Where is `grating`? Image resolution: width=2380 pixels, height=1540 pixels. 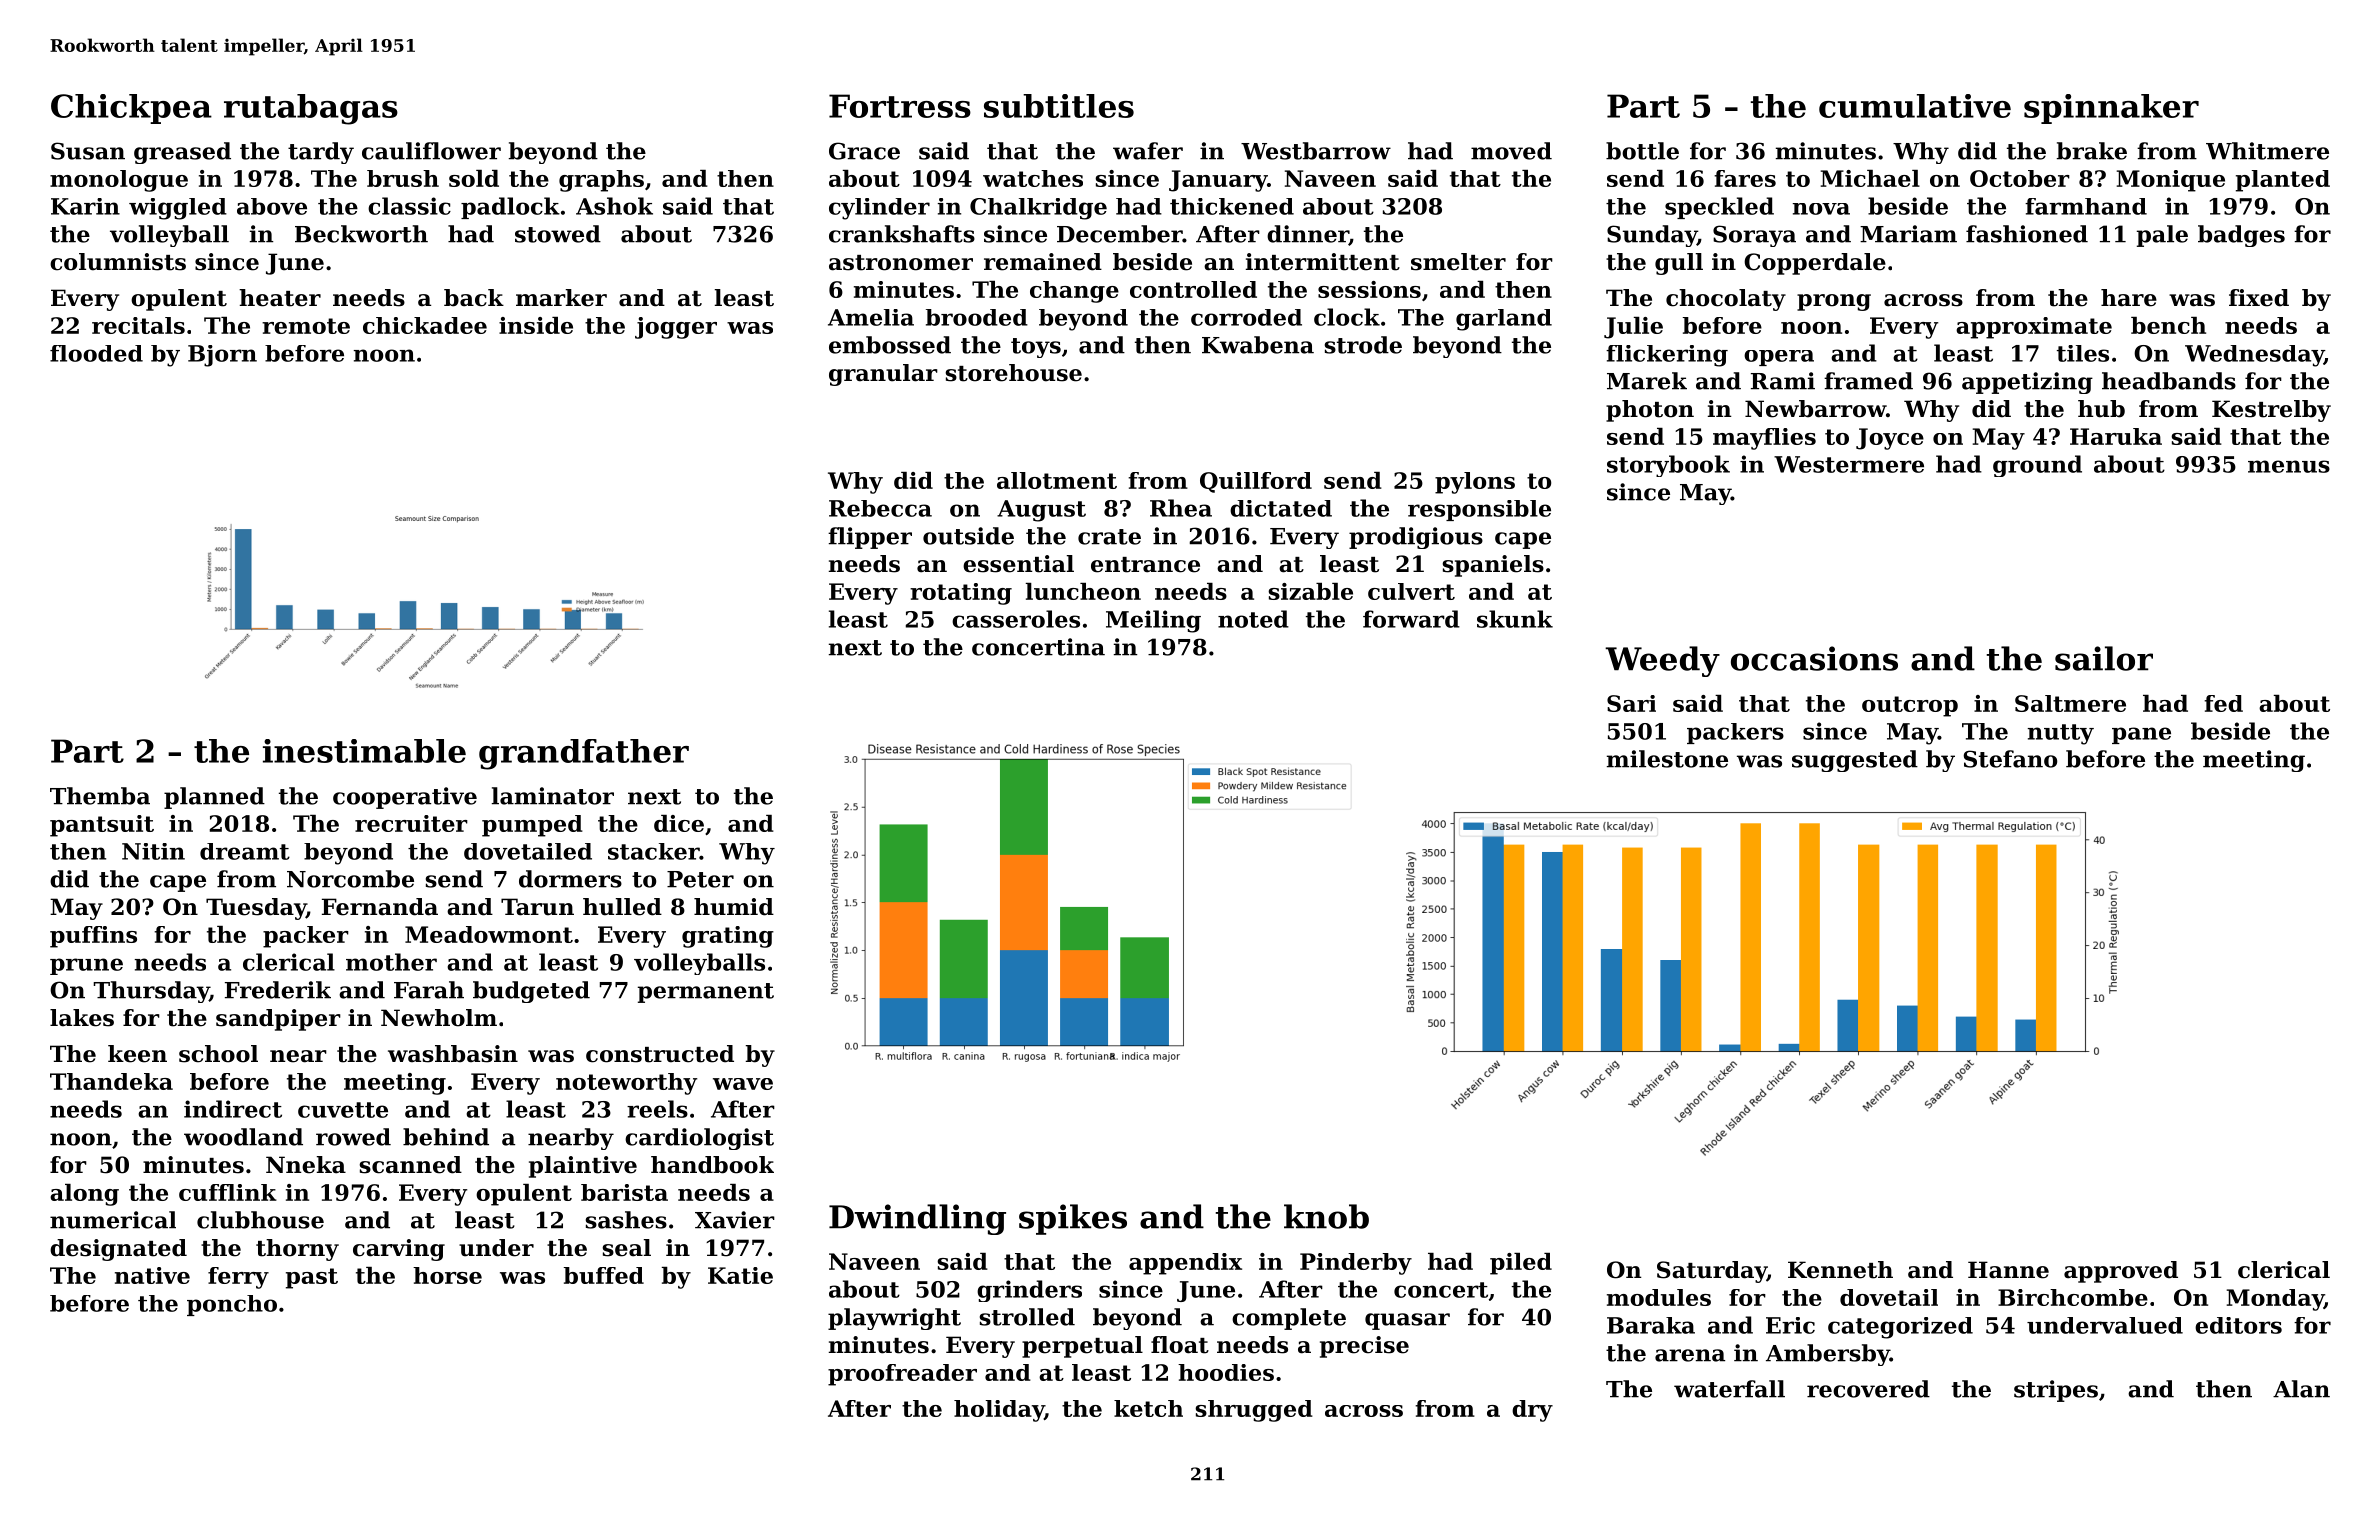
grating is located at coordinates (728, 937).
